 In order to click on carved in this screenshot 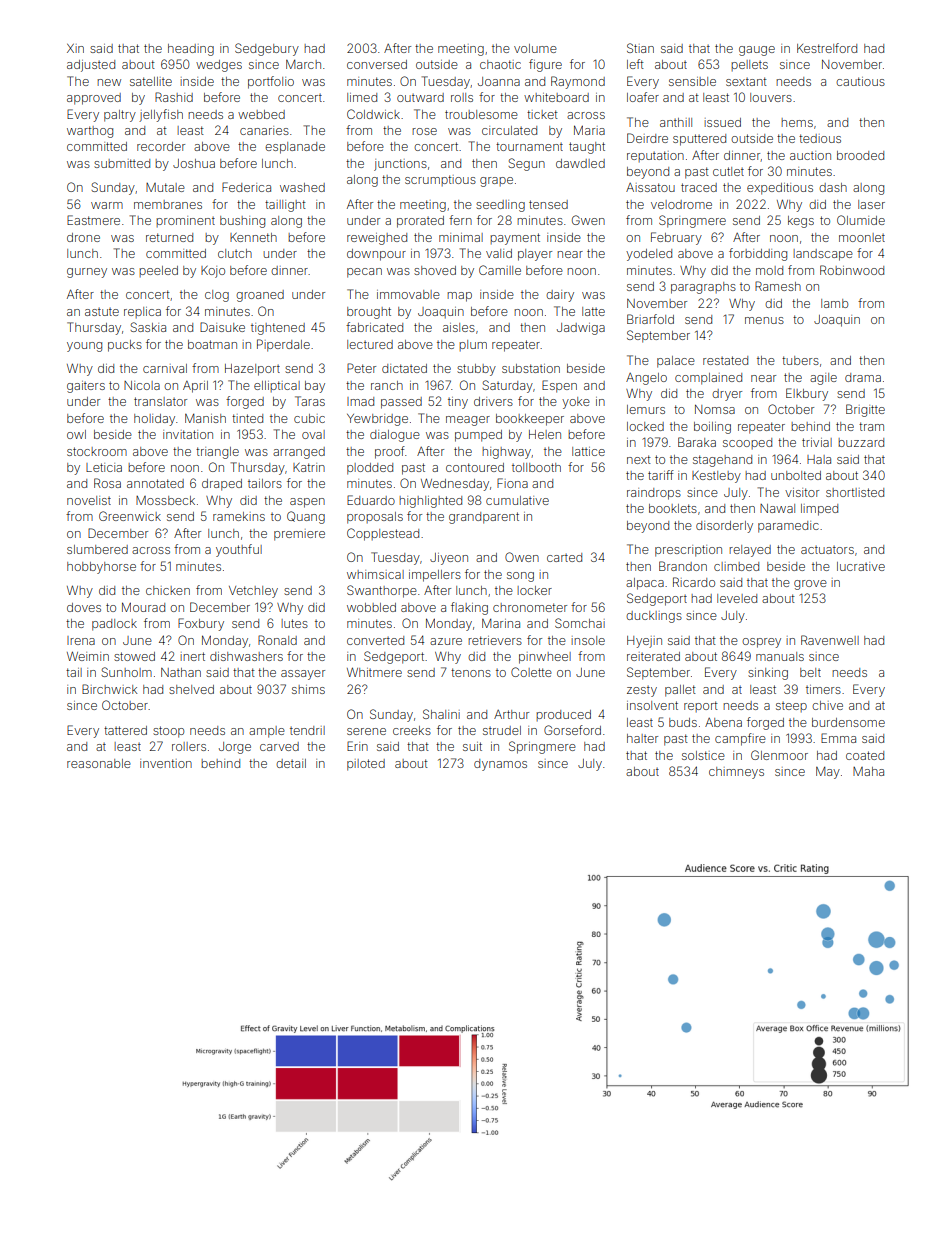, I will do `click(279, 746)`.
